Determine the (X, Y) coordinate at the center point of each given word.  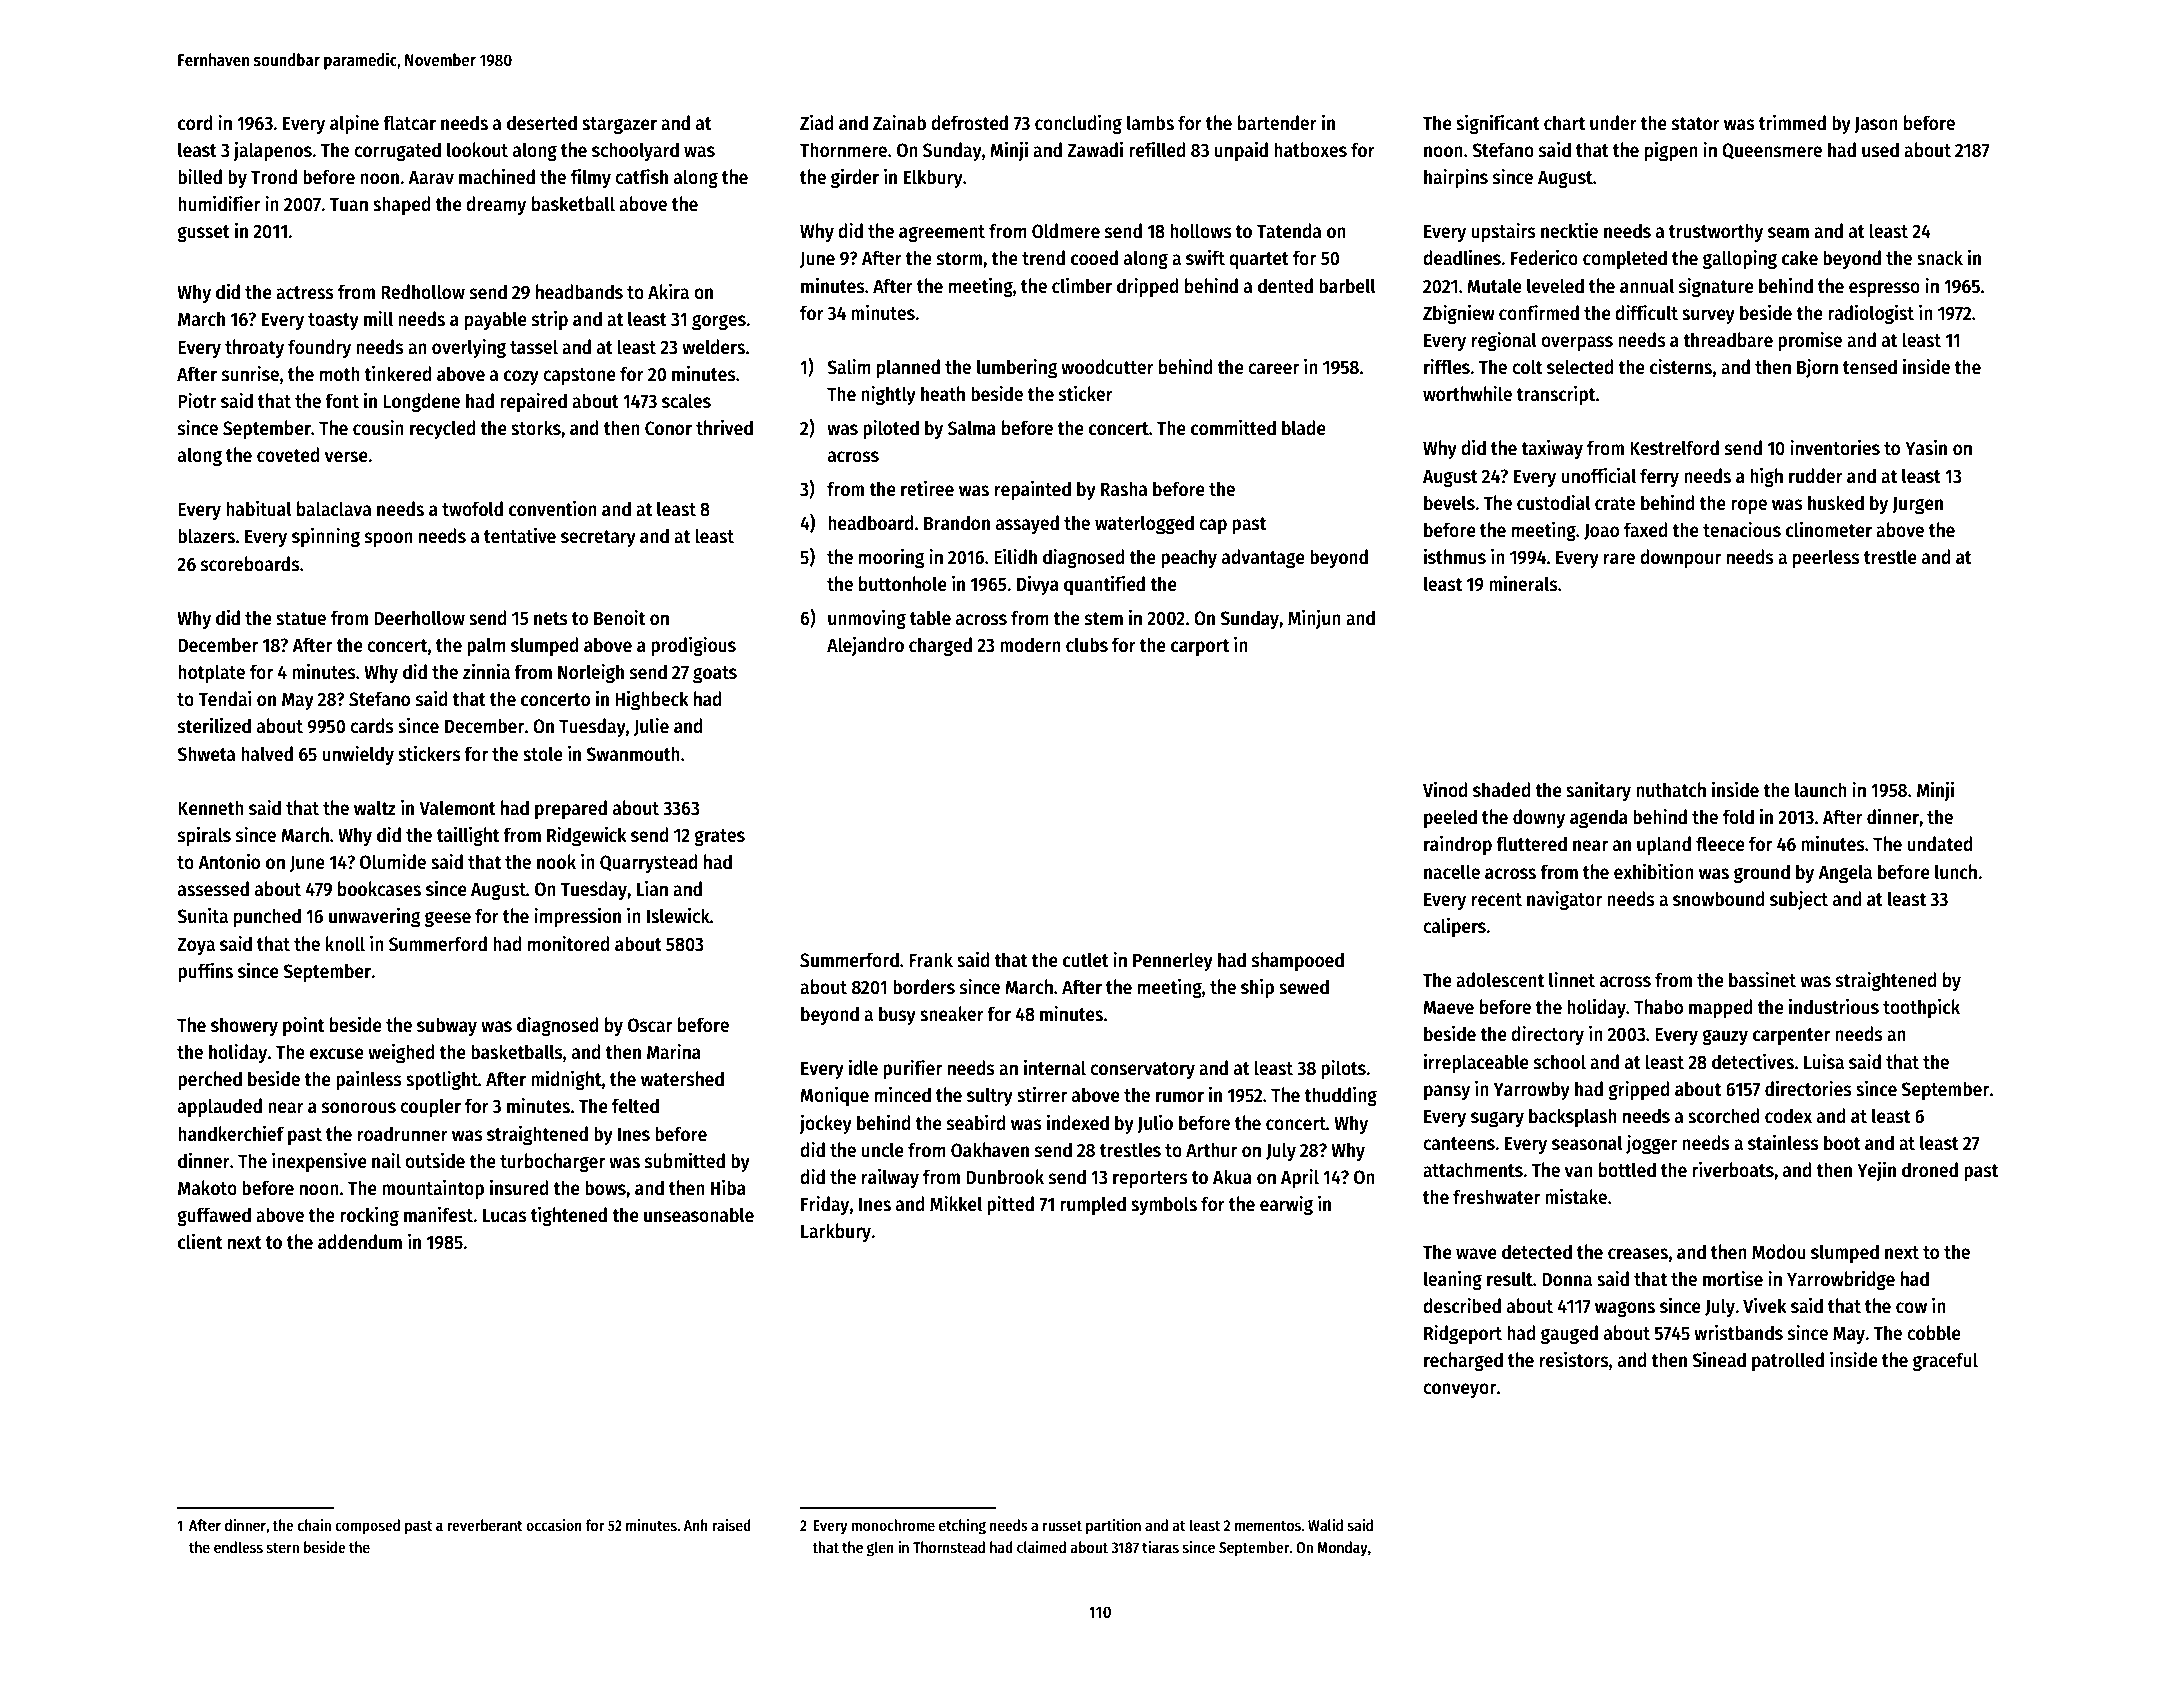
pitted (1010, 1205)
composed (367, 1527)
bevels (1449, 503)
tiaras (1160, 1547)
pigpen (1671, 151)
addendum (360, 1242)
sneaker (952, 1014)
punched (267, 917)
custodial (1554, 502)
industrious (1834, 1006)
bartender (1277, 123)
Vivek (1765, 1305)
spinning (326, 537)
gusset (203, 233)
